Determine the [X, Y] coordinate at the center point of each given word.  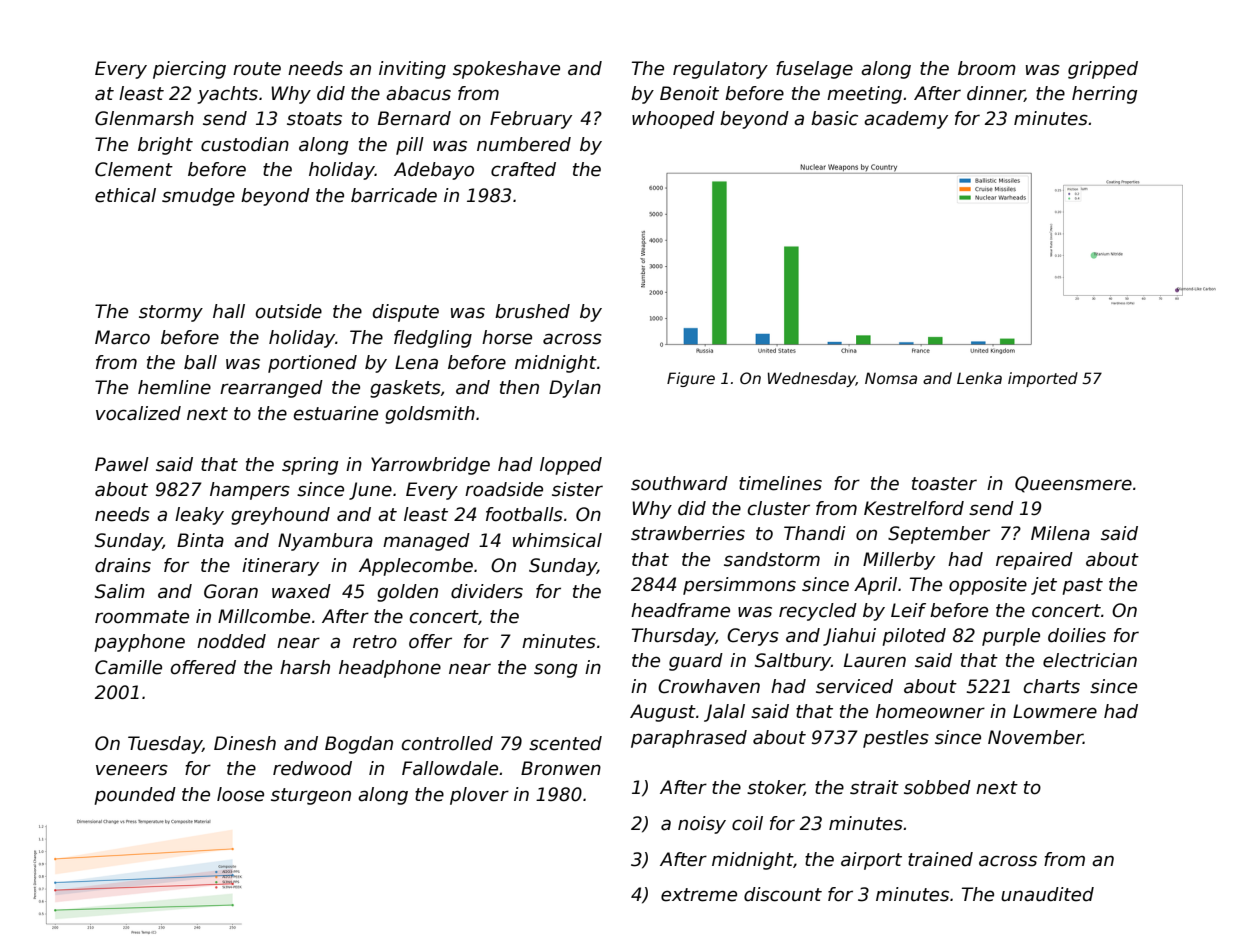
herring [1104, 95]
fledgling [433, 339]
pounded [135, 796]
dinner [996, 94]
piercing [189, 70]
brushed [532, 311]
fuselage [814, 70]
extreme [699, 895]
